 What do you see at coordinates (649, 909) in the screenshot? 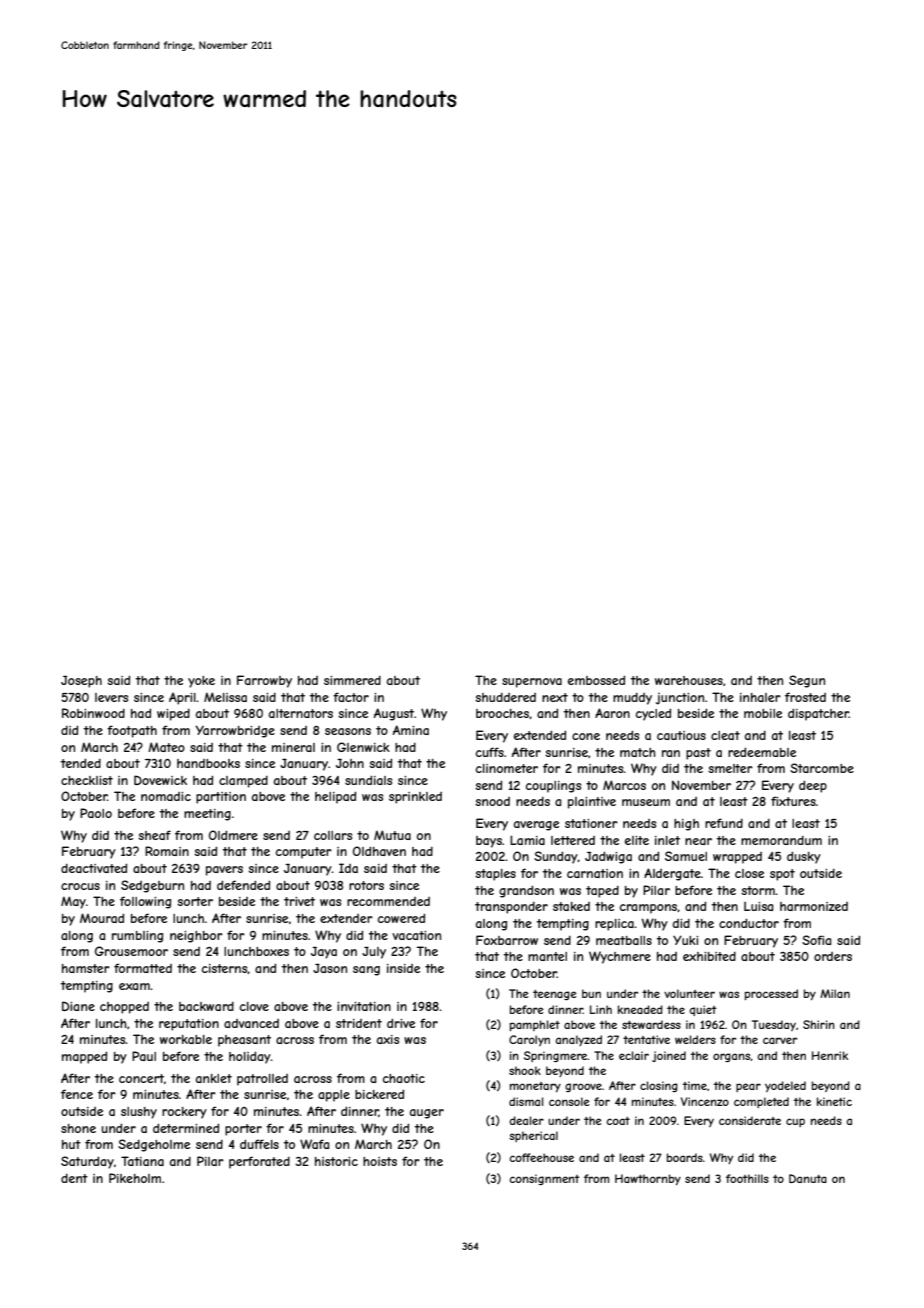
I see `crampons` at bounding box center [649, 909].
